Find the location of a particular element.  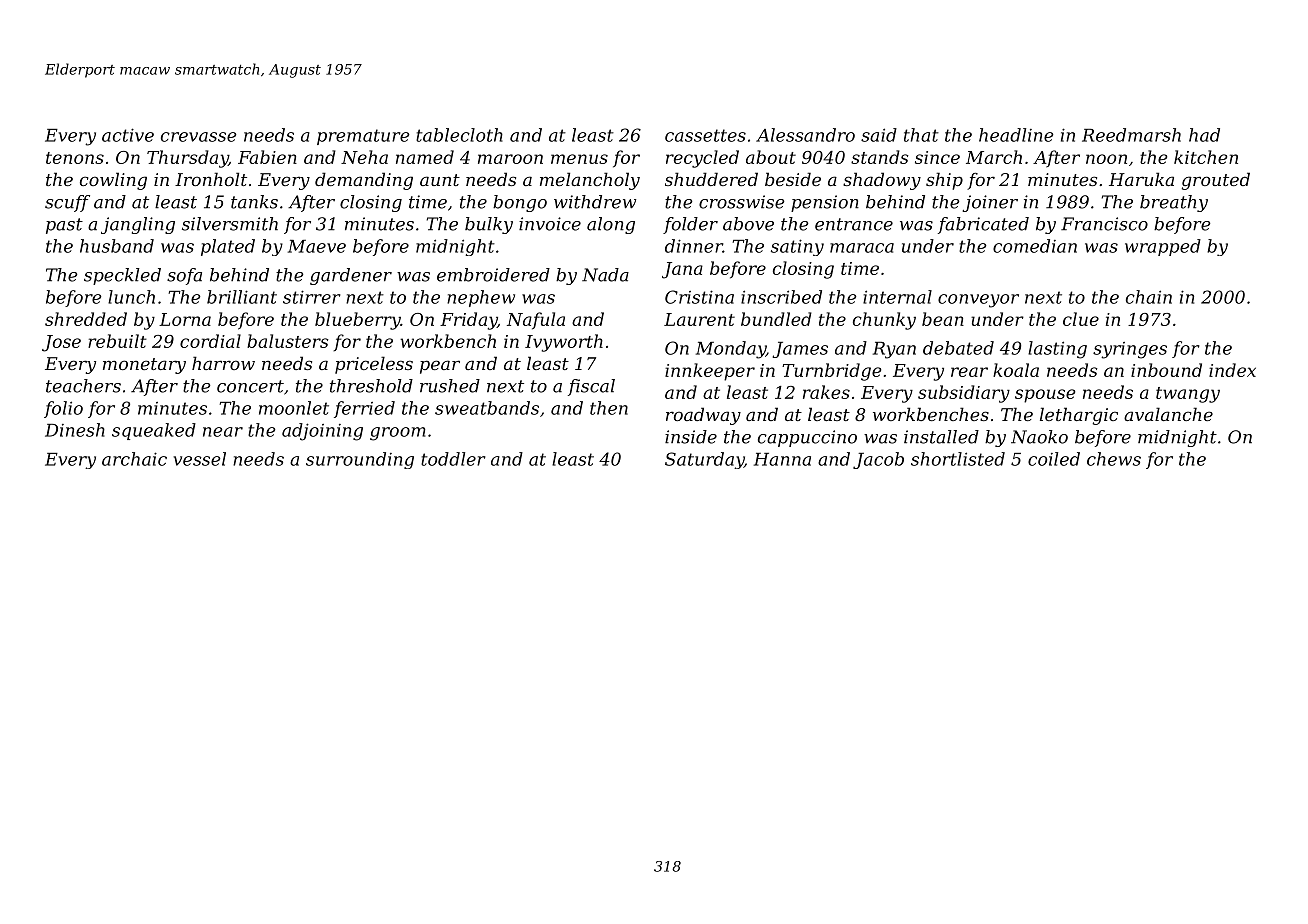

speckled is located at coordinates (122, 276).
